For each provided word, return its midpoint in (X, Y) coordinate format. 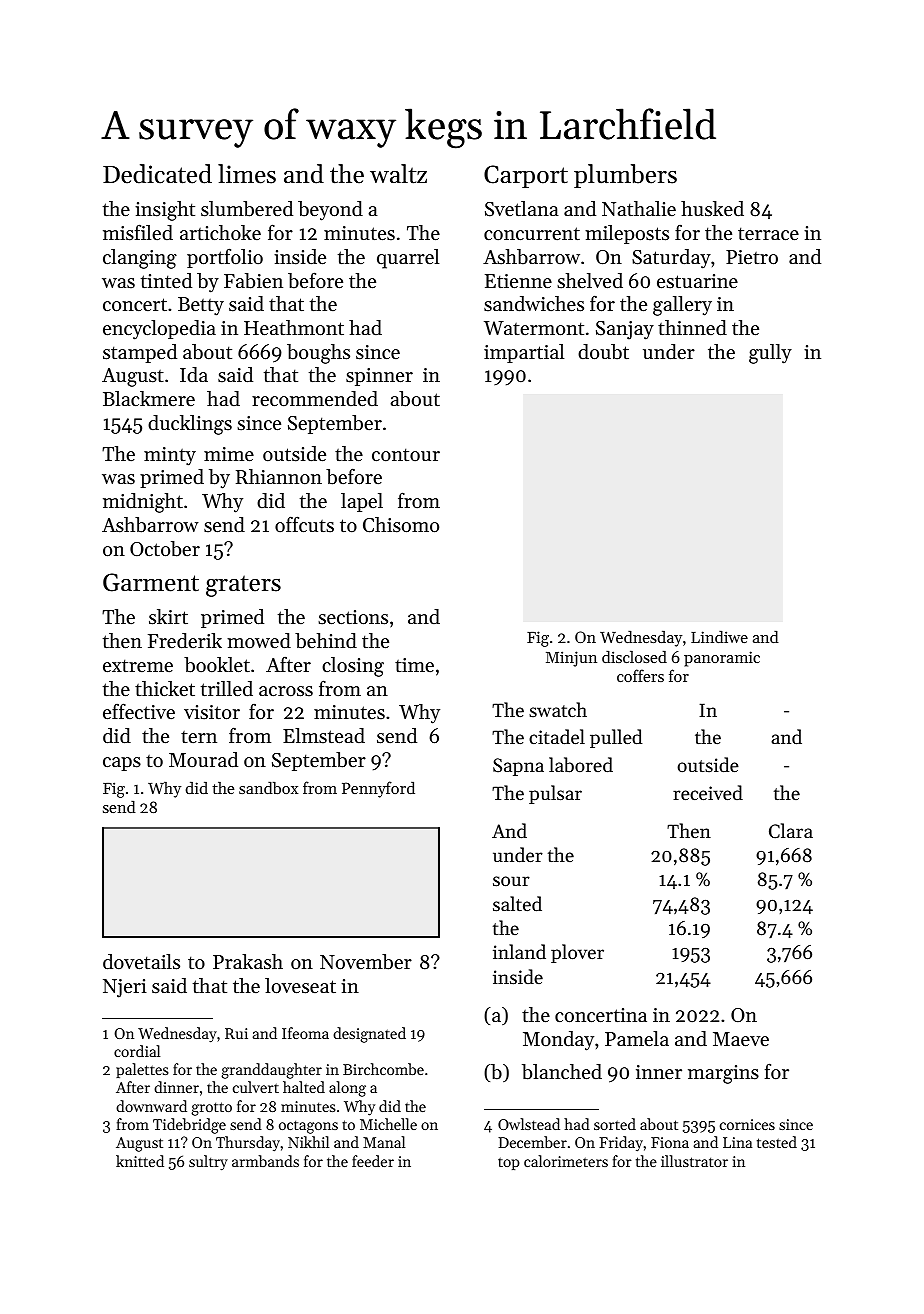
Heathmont (294, 328)
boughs (318, 354)
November (366, 962)
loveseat (300, 986)
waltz (398, 174)
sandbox (268, 787)
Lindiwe (719, 636)
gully (770, 354)
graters (243, 586)
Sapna (518, 767)
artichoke (220, 232)
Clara (791, 830)
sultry (208, 1163)
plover (577, 953)
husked (712, 209)
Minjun (571, 659)
